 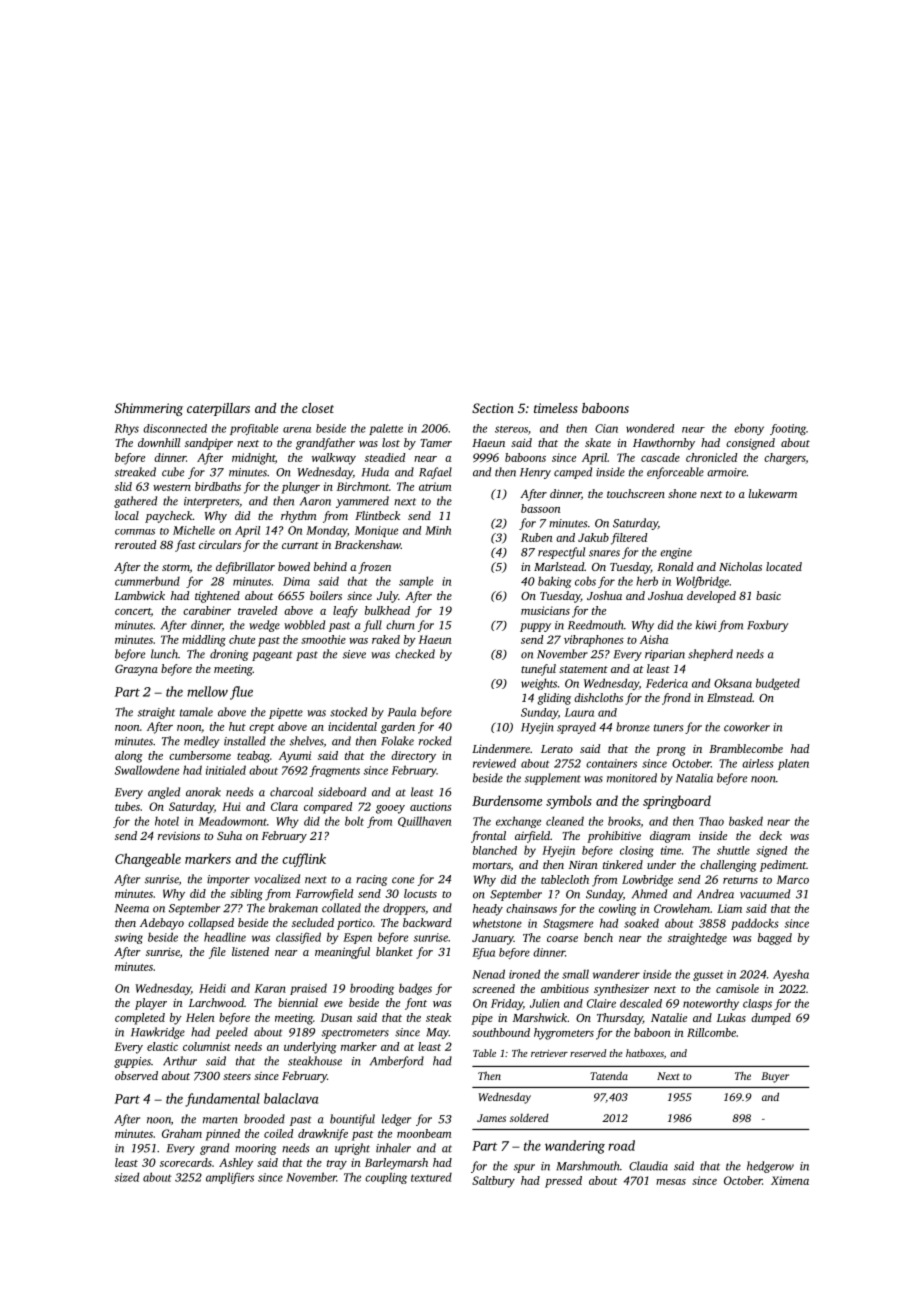 What do you see at coordinates (437, 1033) in the image?
I see `May` at bounding box center [437, 1033].
